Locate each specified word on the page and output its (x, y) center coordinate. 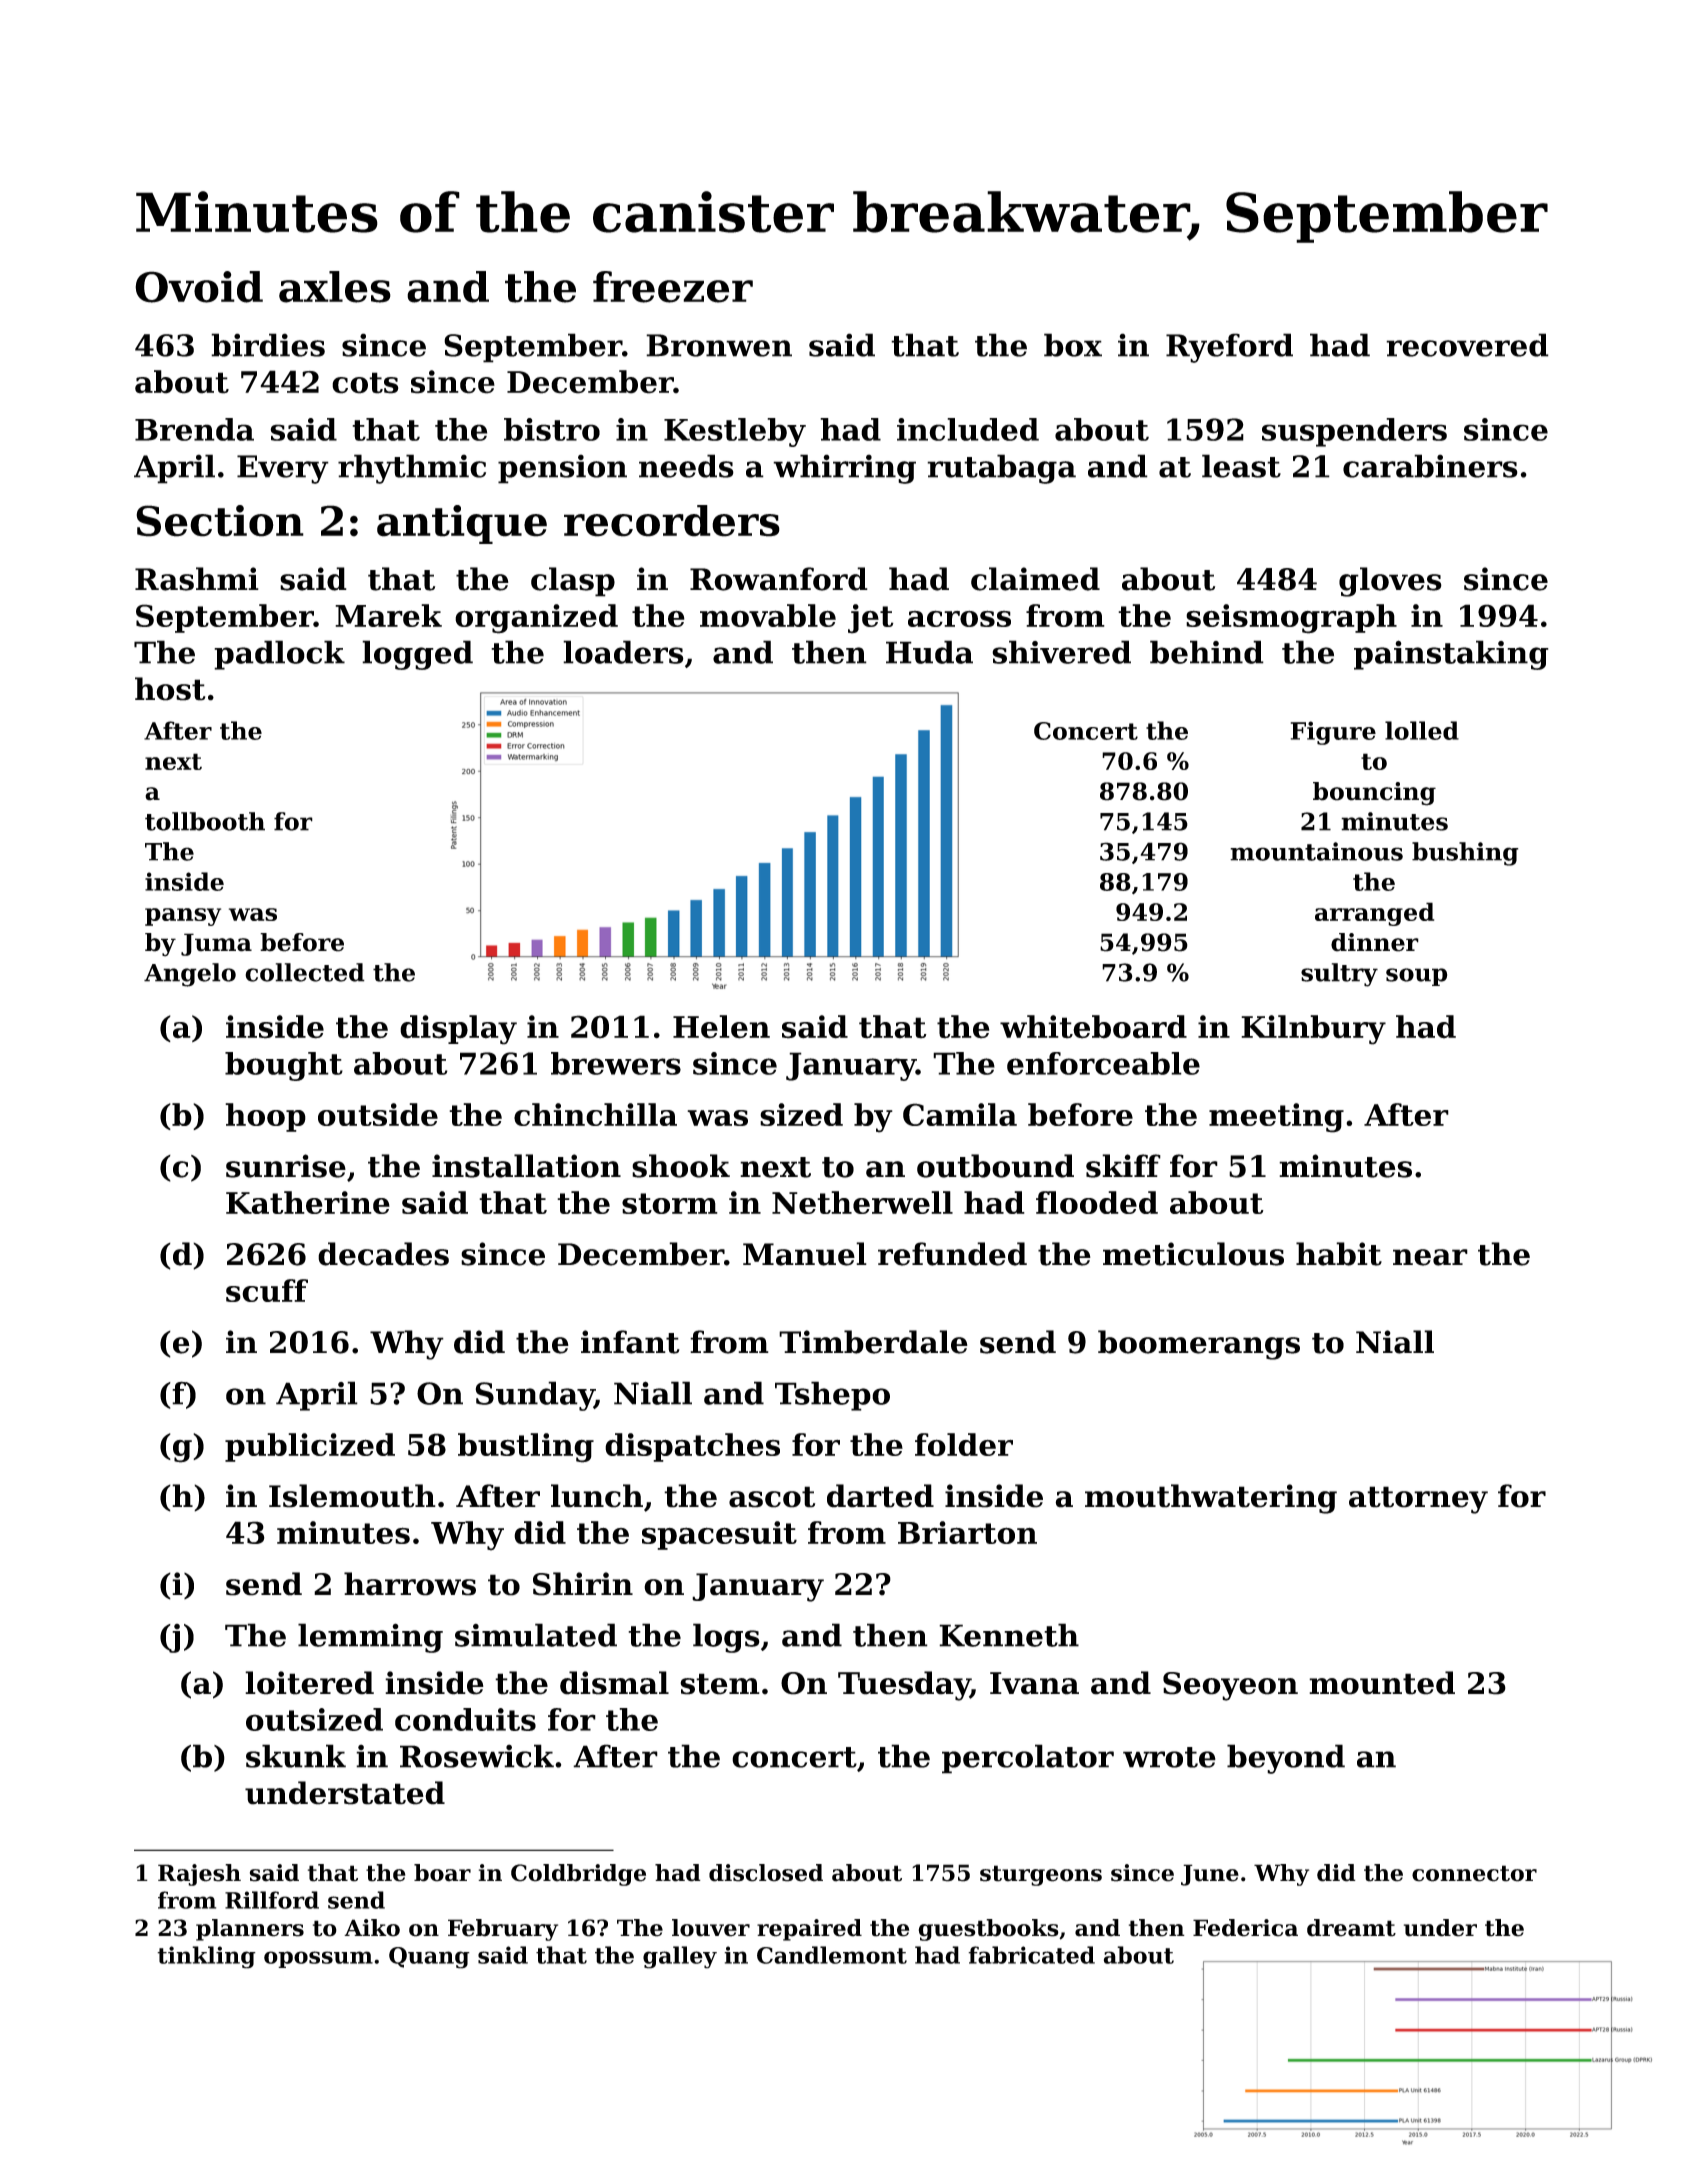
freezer (673, 287)
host (170, 689)
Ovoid (199, 287)
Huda (929, 652)
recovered (1467, 345)
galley (680, 1957)
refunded (952, 1254)
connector (1474, 1873)
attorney (1418, 1500)
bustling (526, 1448)
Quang (429, 1958)
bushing (1465, 854)
